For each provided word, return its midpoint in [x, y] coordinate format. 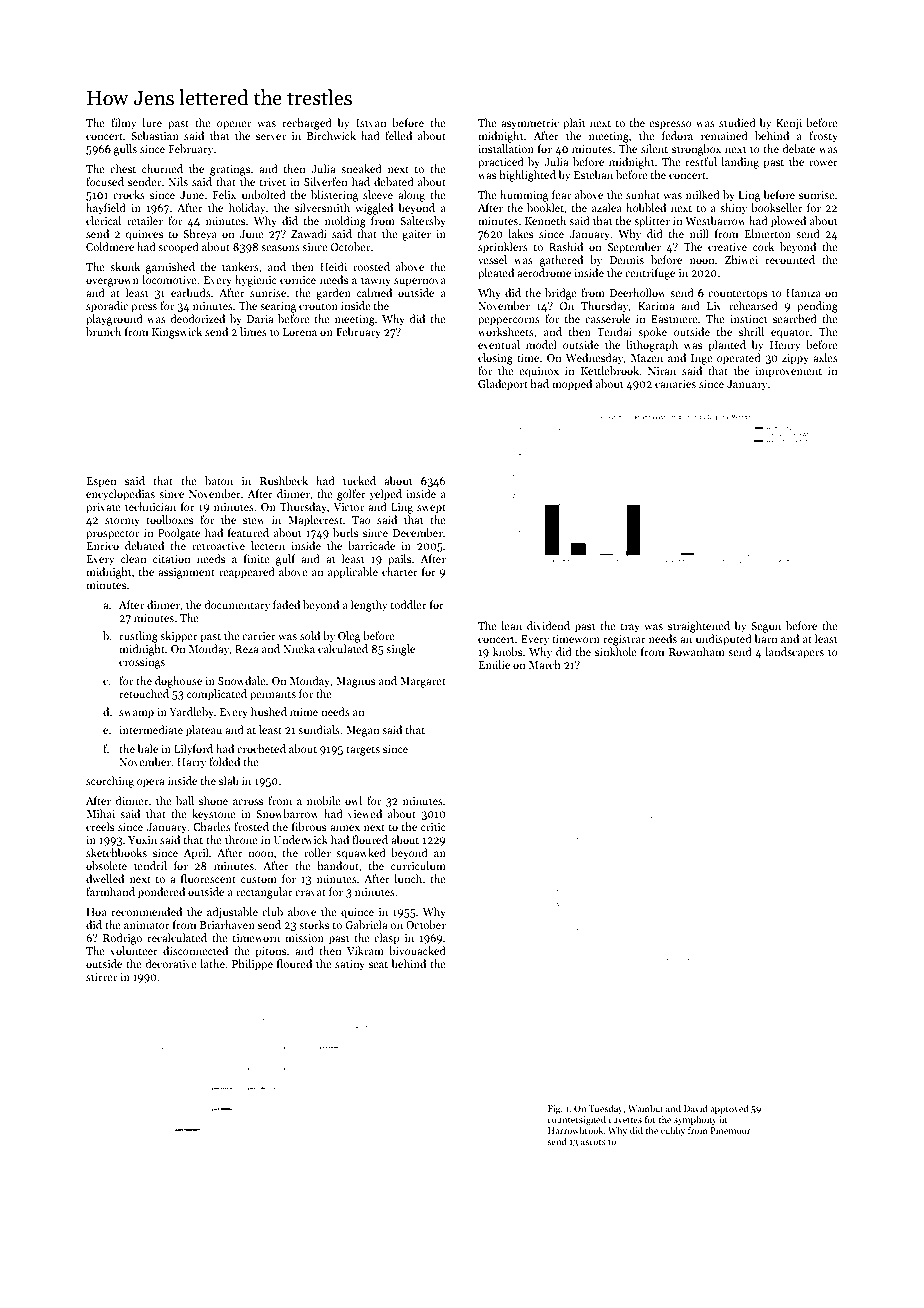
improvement [788, 372]
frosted [251, 826]
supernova [420, 282]
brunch [103, 331]
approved [729, 1109]
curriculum [418, 865]
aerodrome [544, 272]
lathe [212, 963]
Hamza [803, 293]
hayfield [106, 209]
